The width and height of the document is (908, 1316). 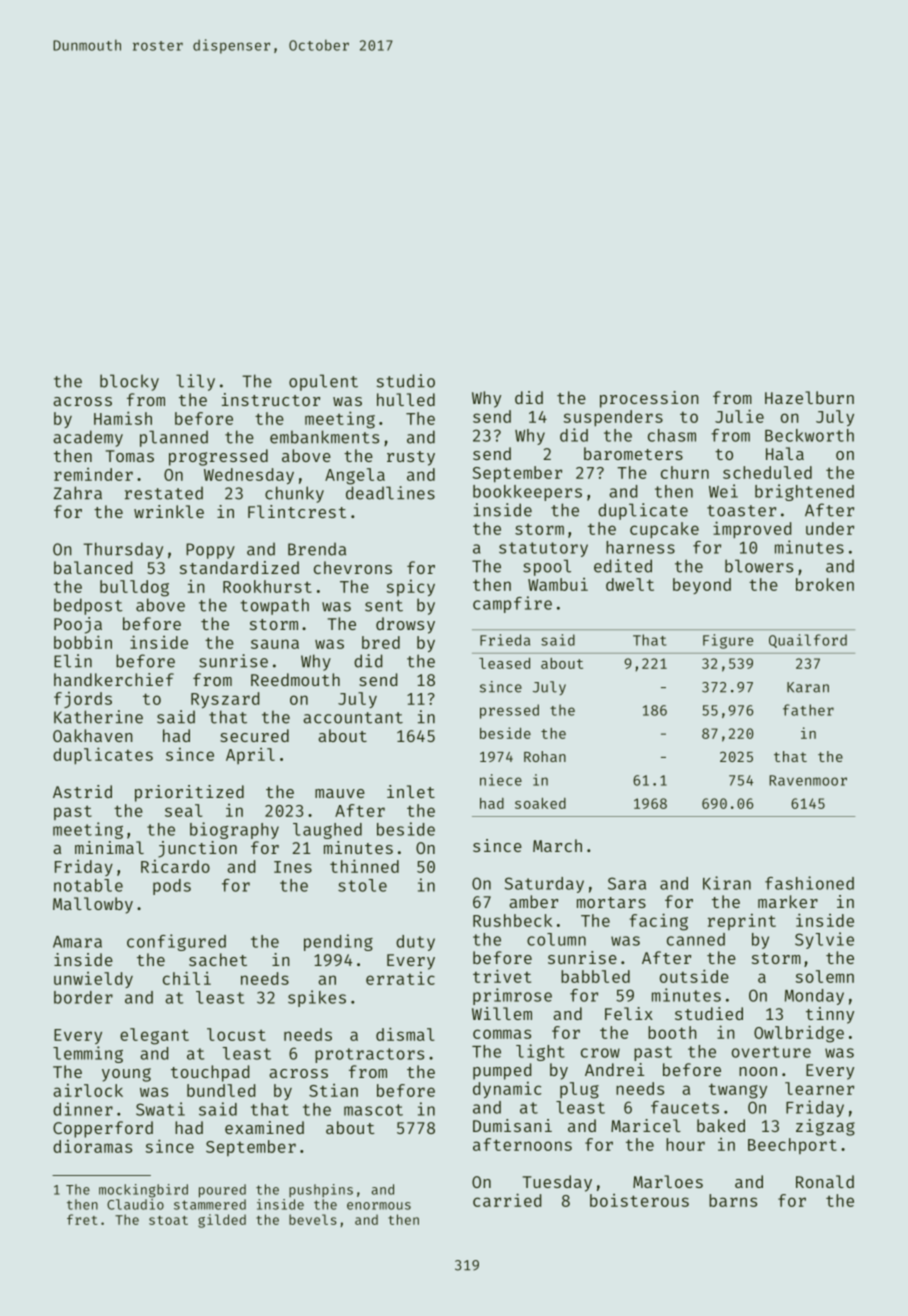 What do you see at coordinates (92, 1146) in the document?
I see `dioramas` at bounding box center [92, 1146].
